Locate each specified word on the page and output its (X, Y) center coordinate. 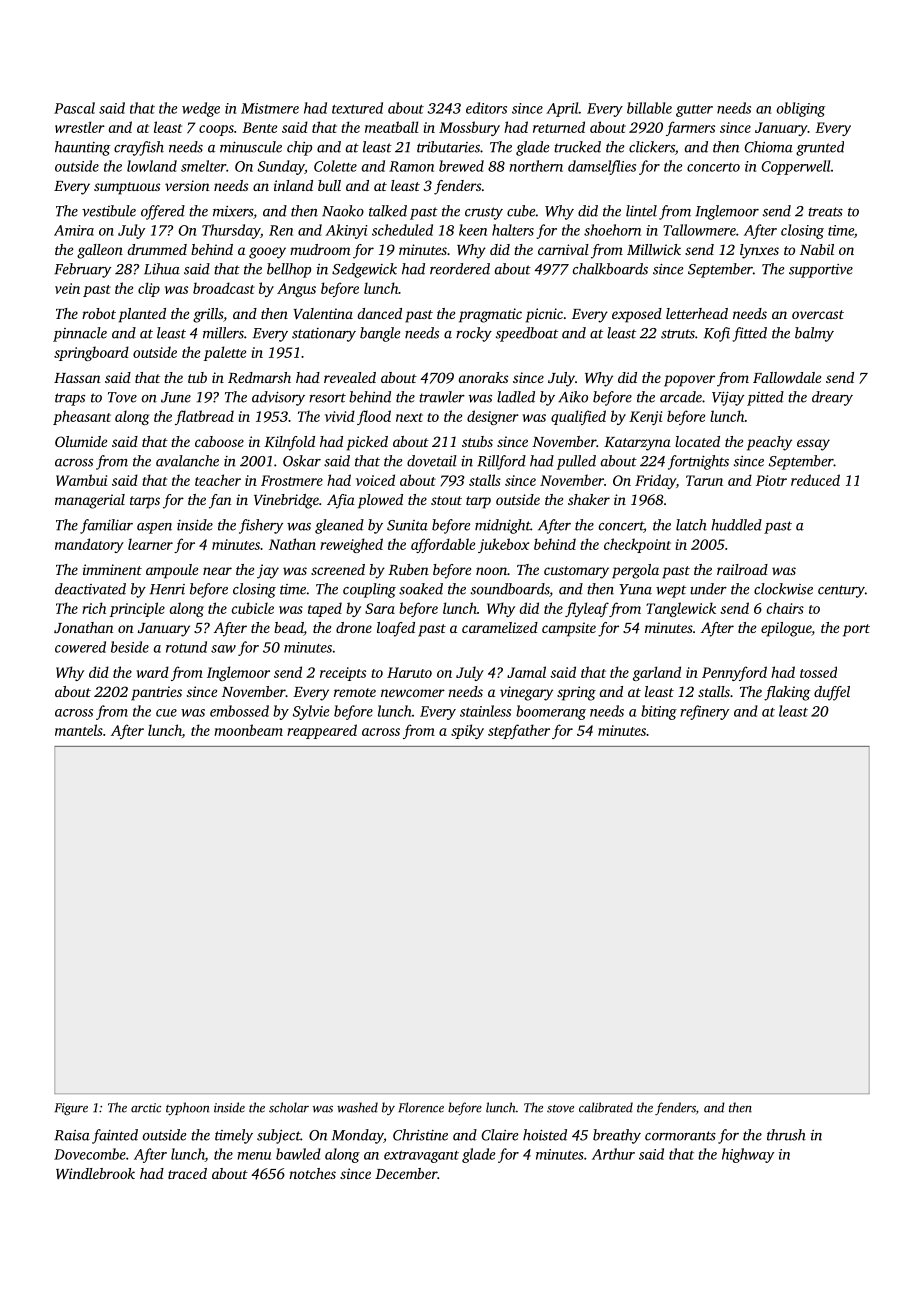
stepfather (519, 731)
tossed (818, 672)
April (562, 109)
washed (357, 1107)
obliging (800, 109)
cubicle (253, 608)
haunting (82, 148)
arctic (146, 1108)
